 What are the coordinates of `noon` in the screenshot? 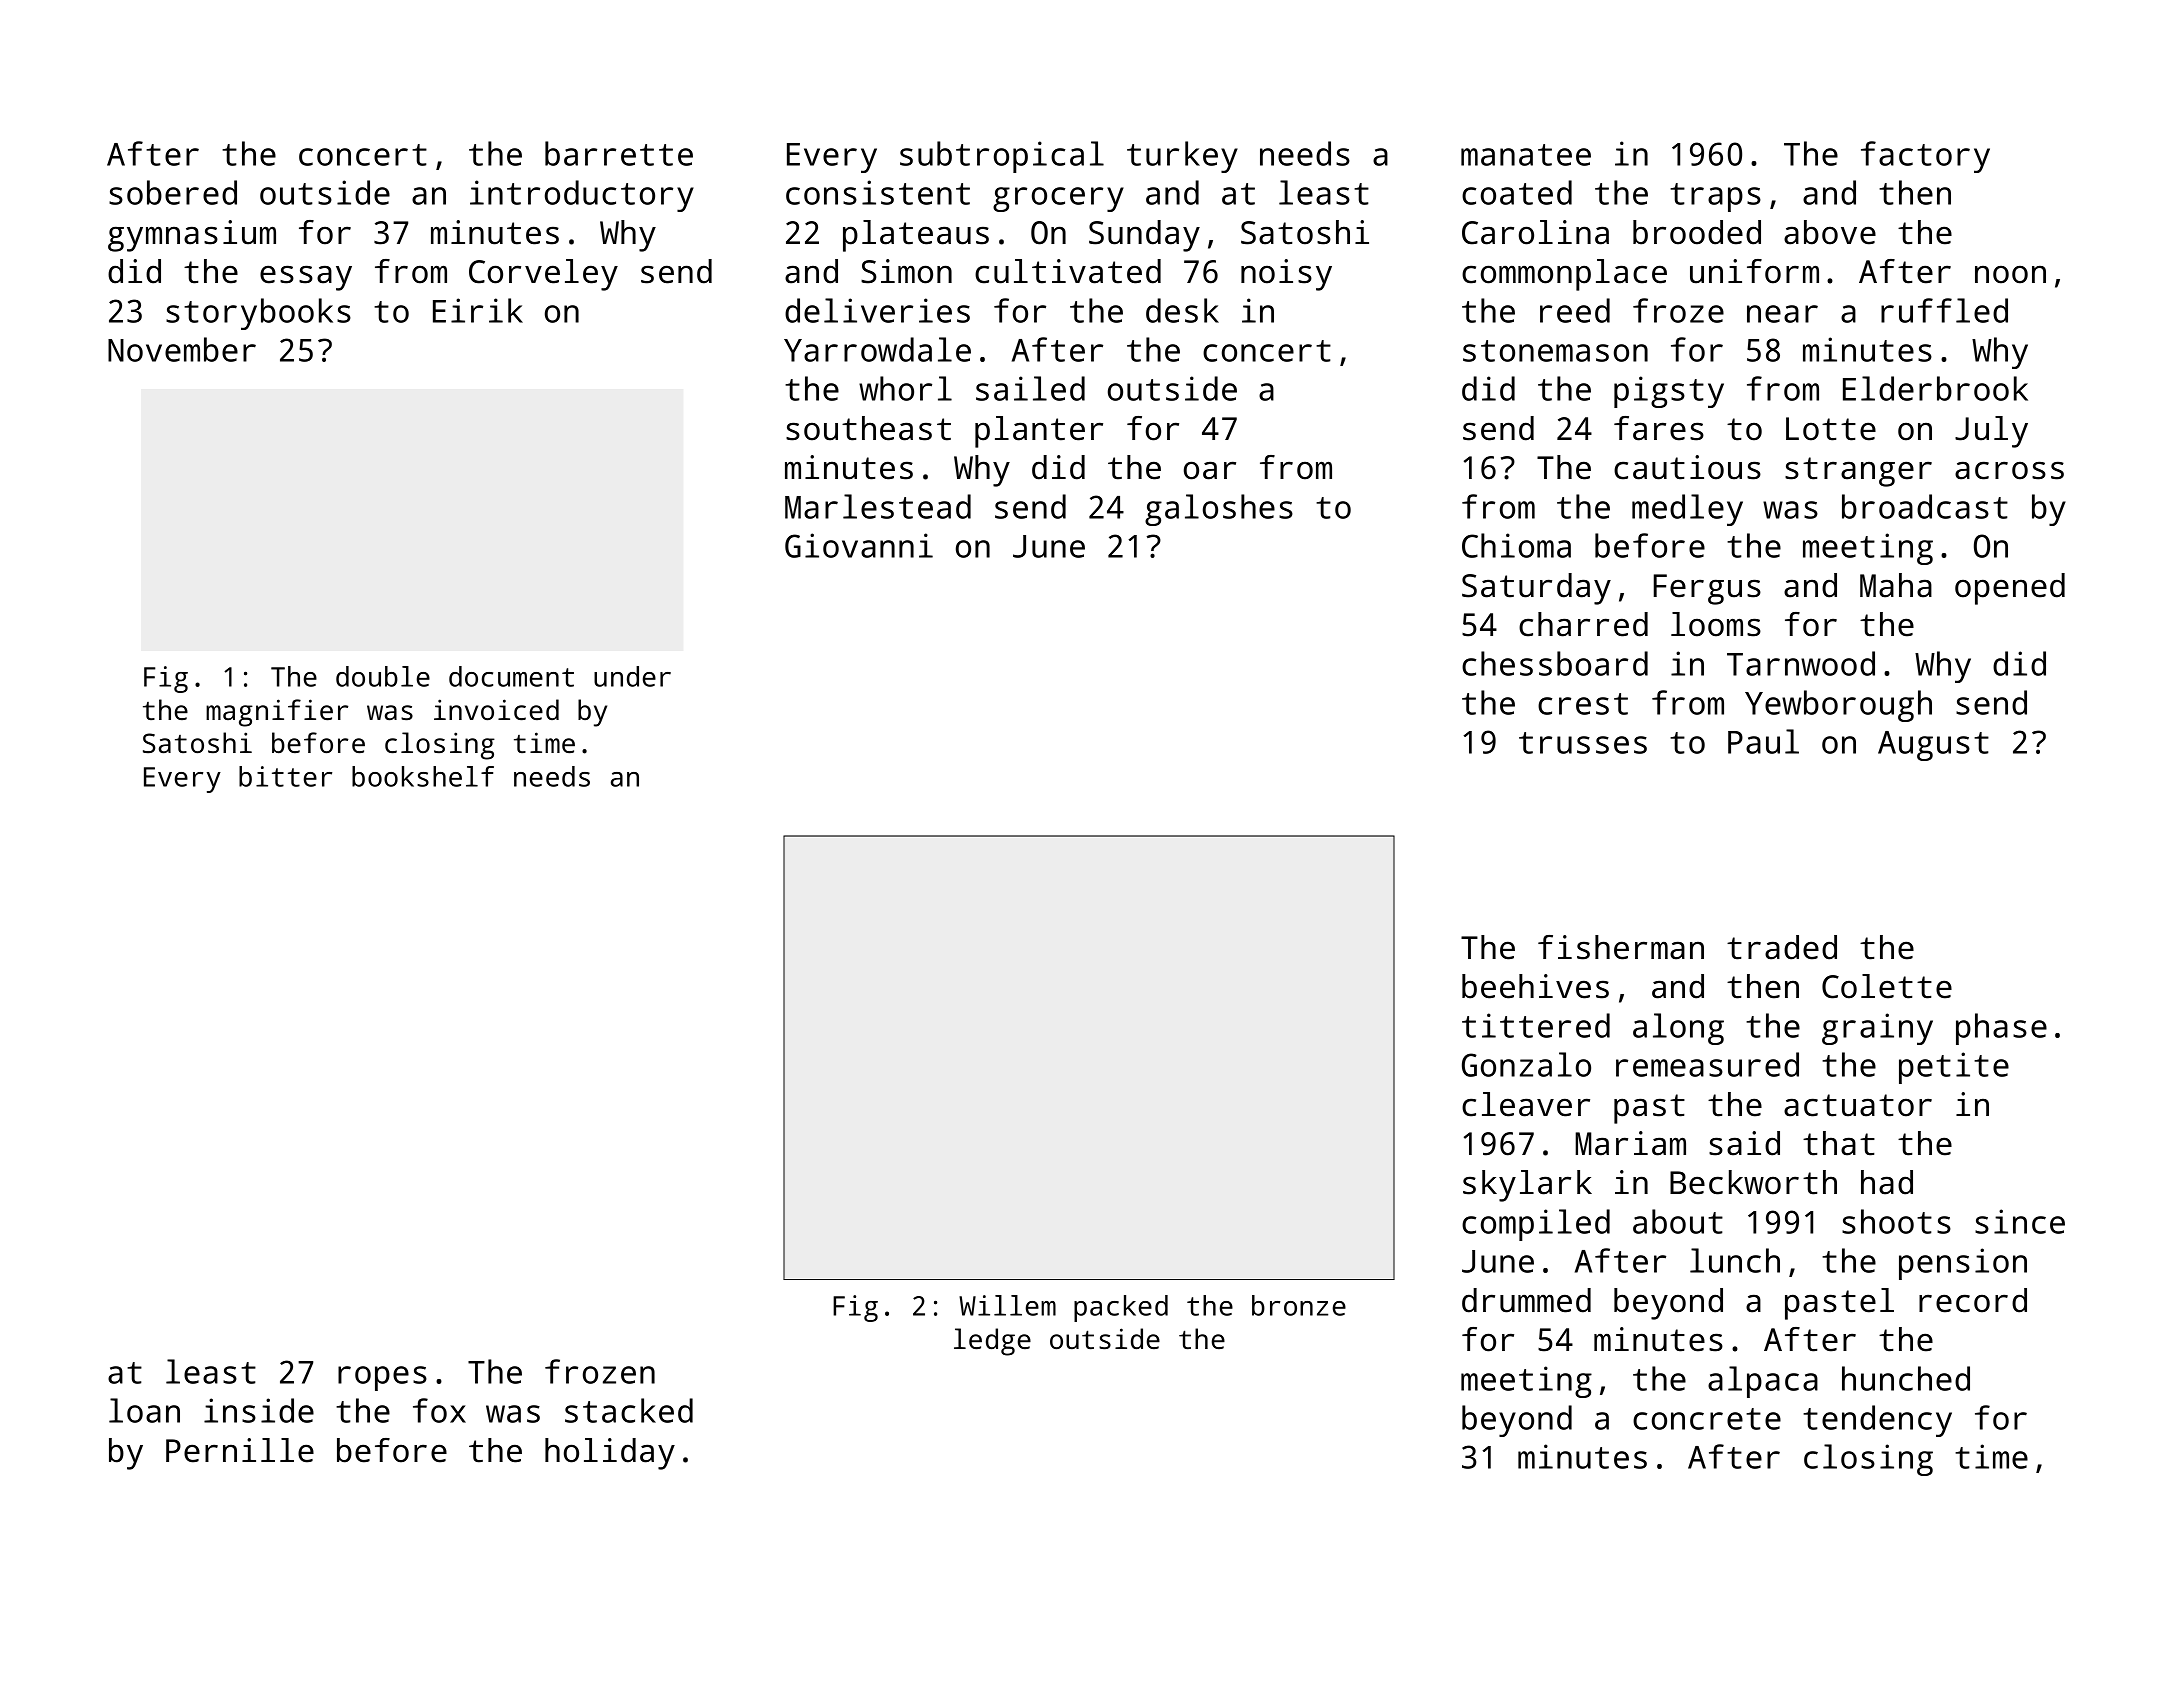 It's located at (2010, 275).
